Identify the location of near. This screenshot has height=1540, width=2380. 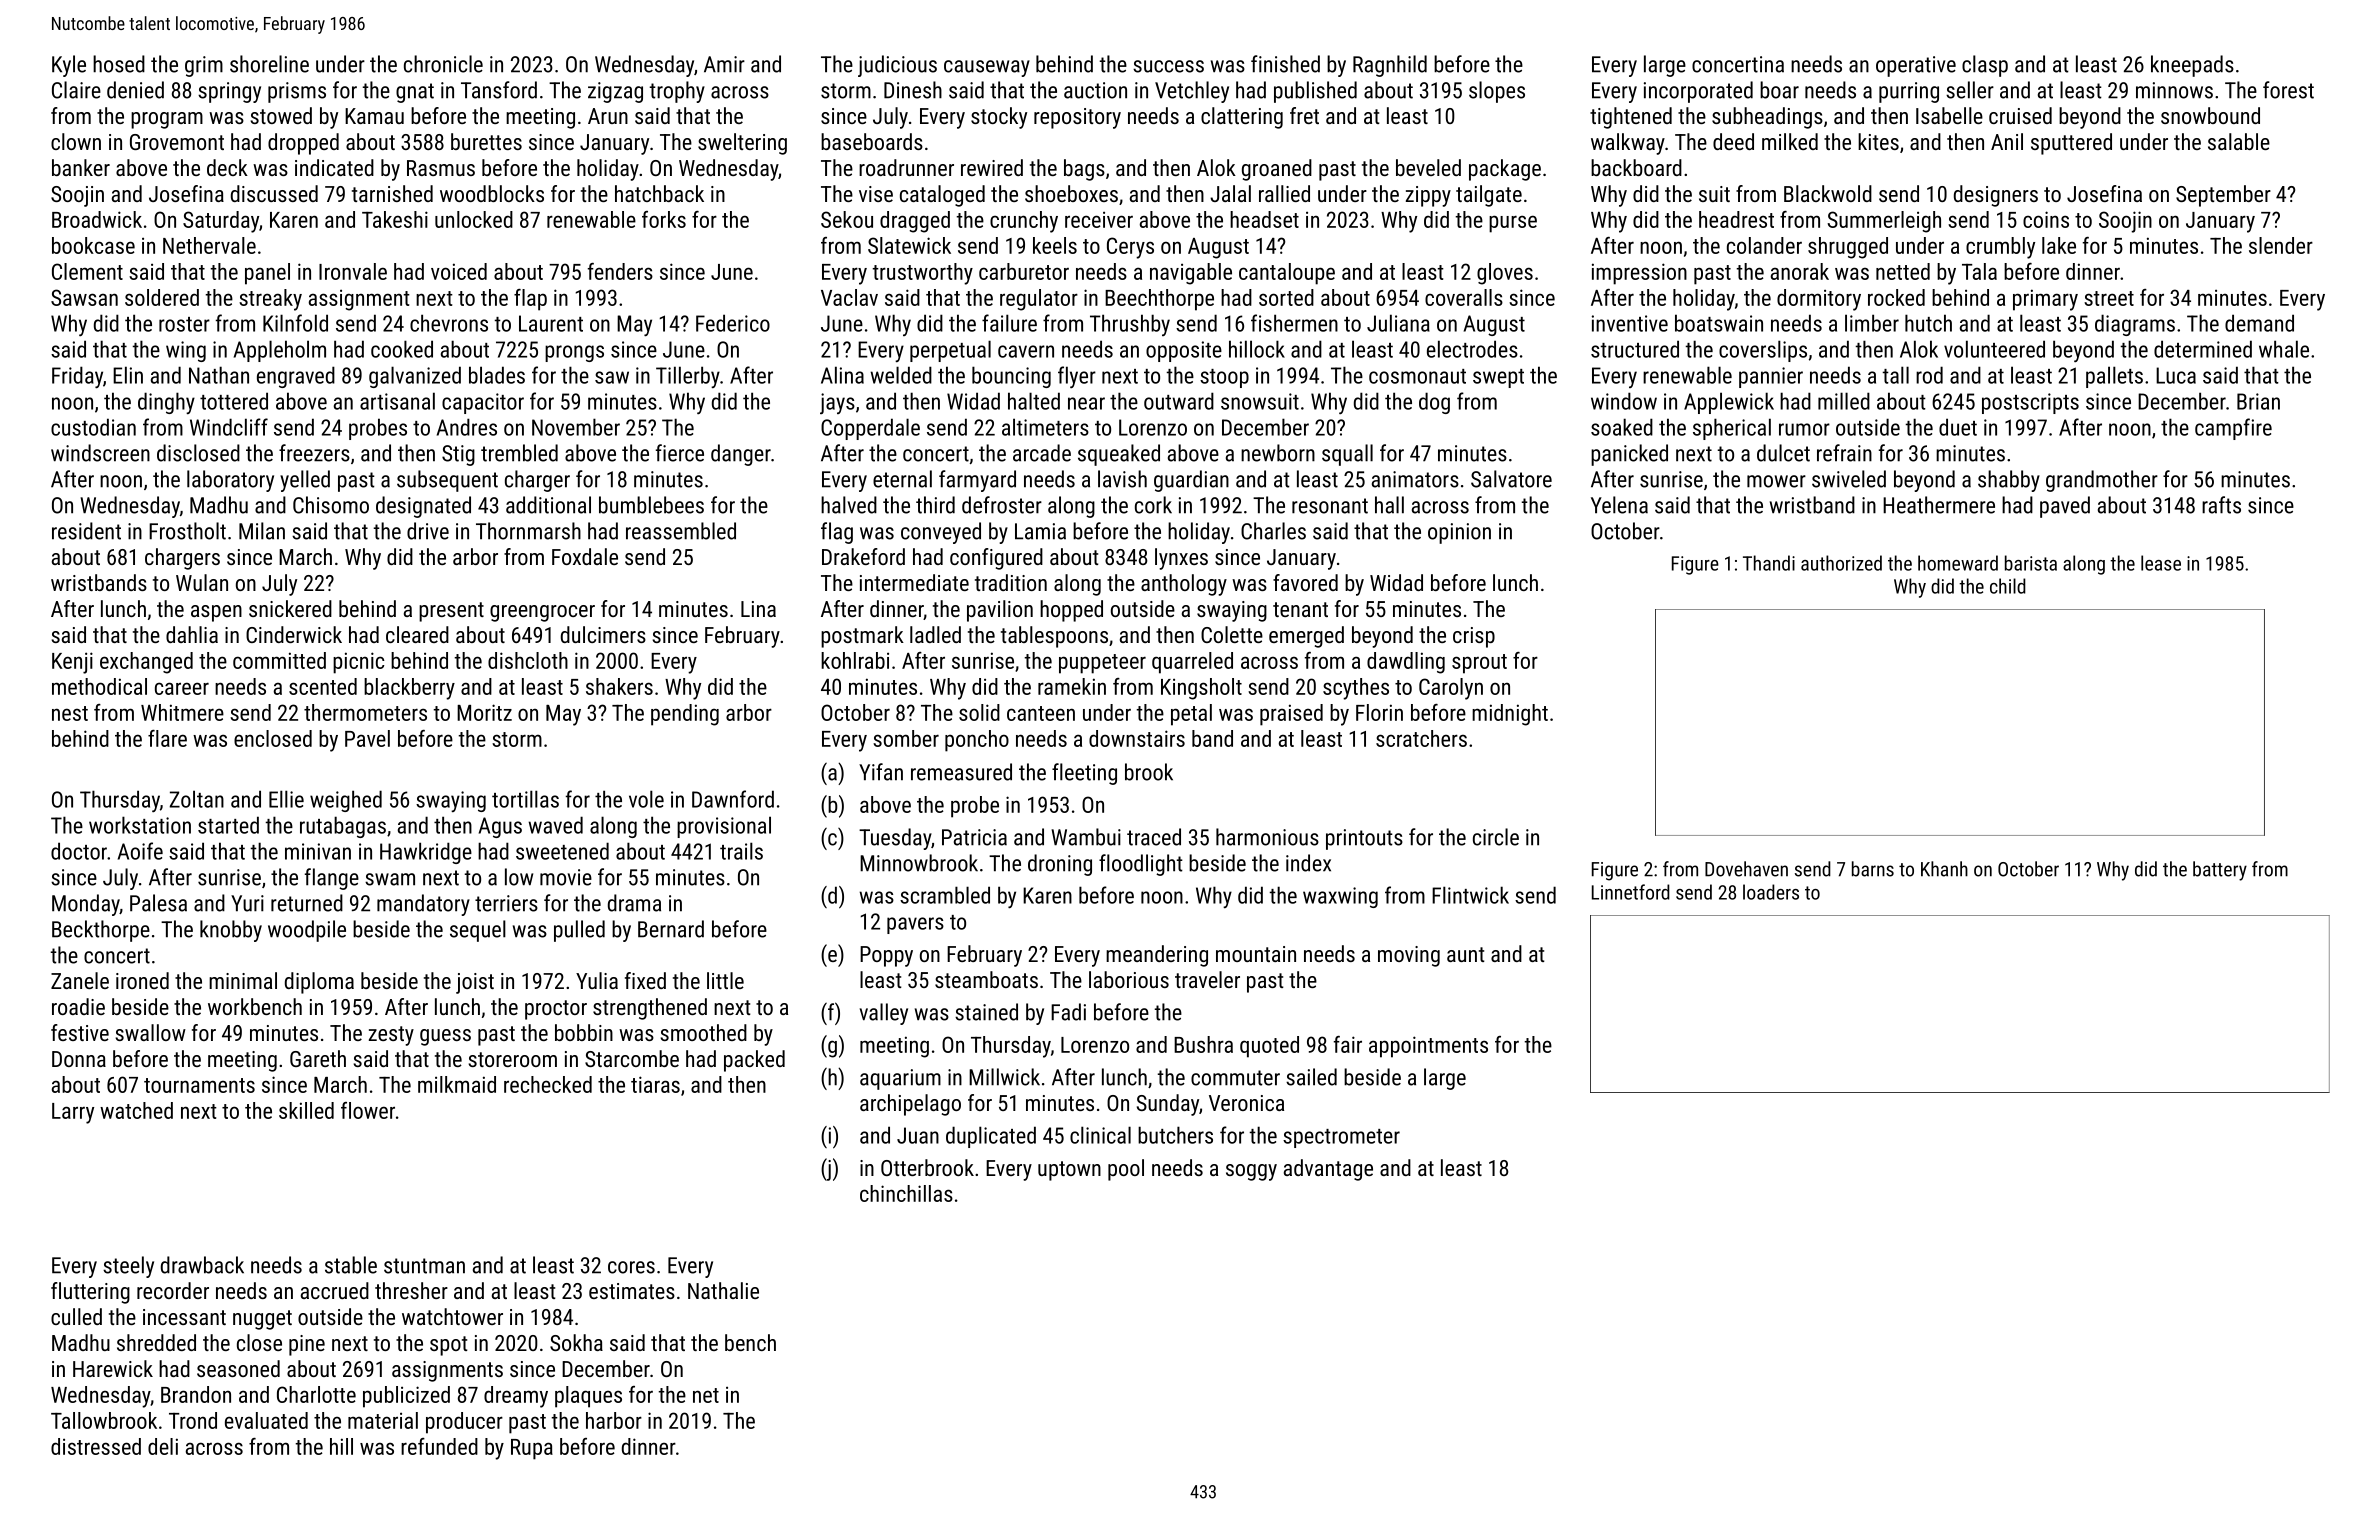
(1086, 403).
